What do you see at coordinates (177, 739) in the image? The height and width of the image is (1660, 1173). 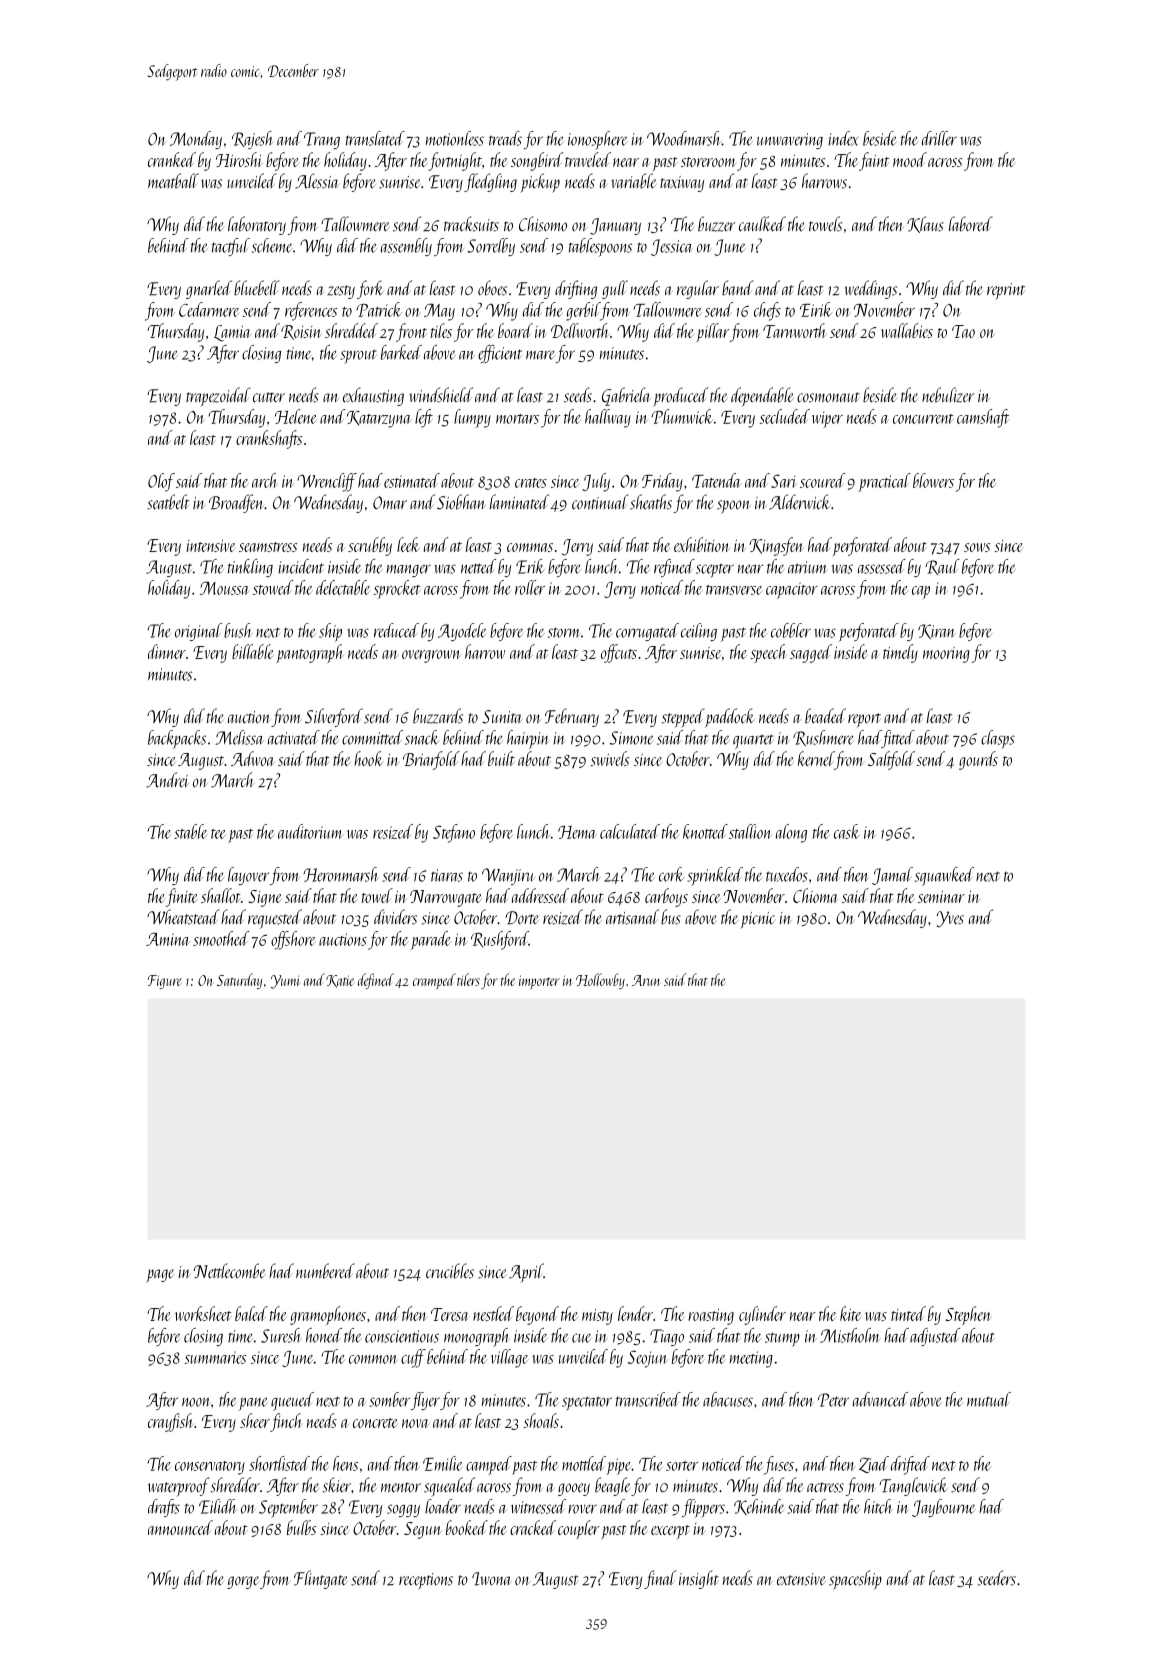 I see `backpacks` at bounding box center [177, 739].
